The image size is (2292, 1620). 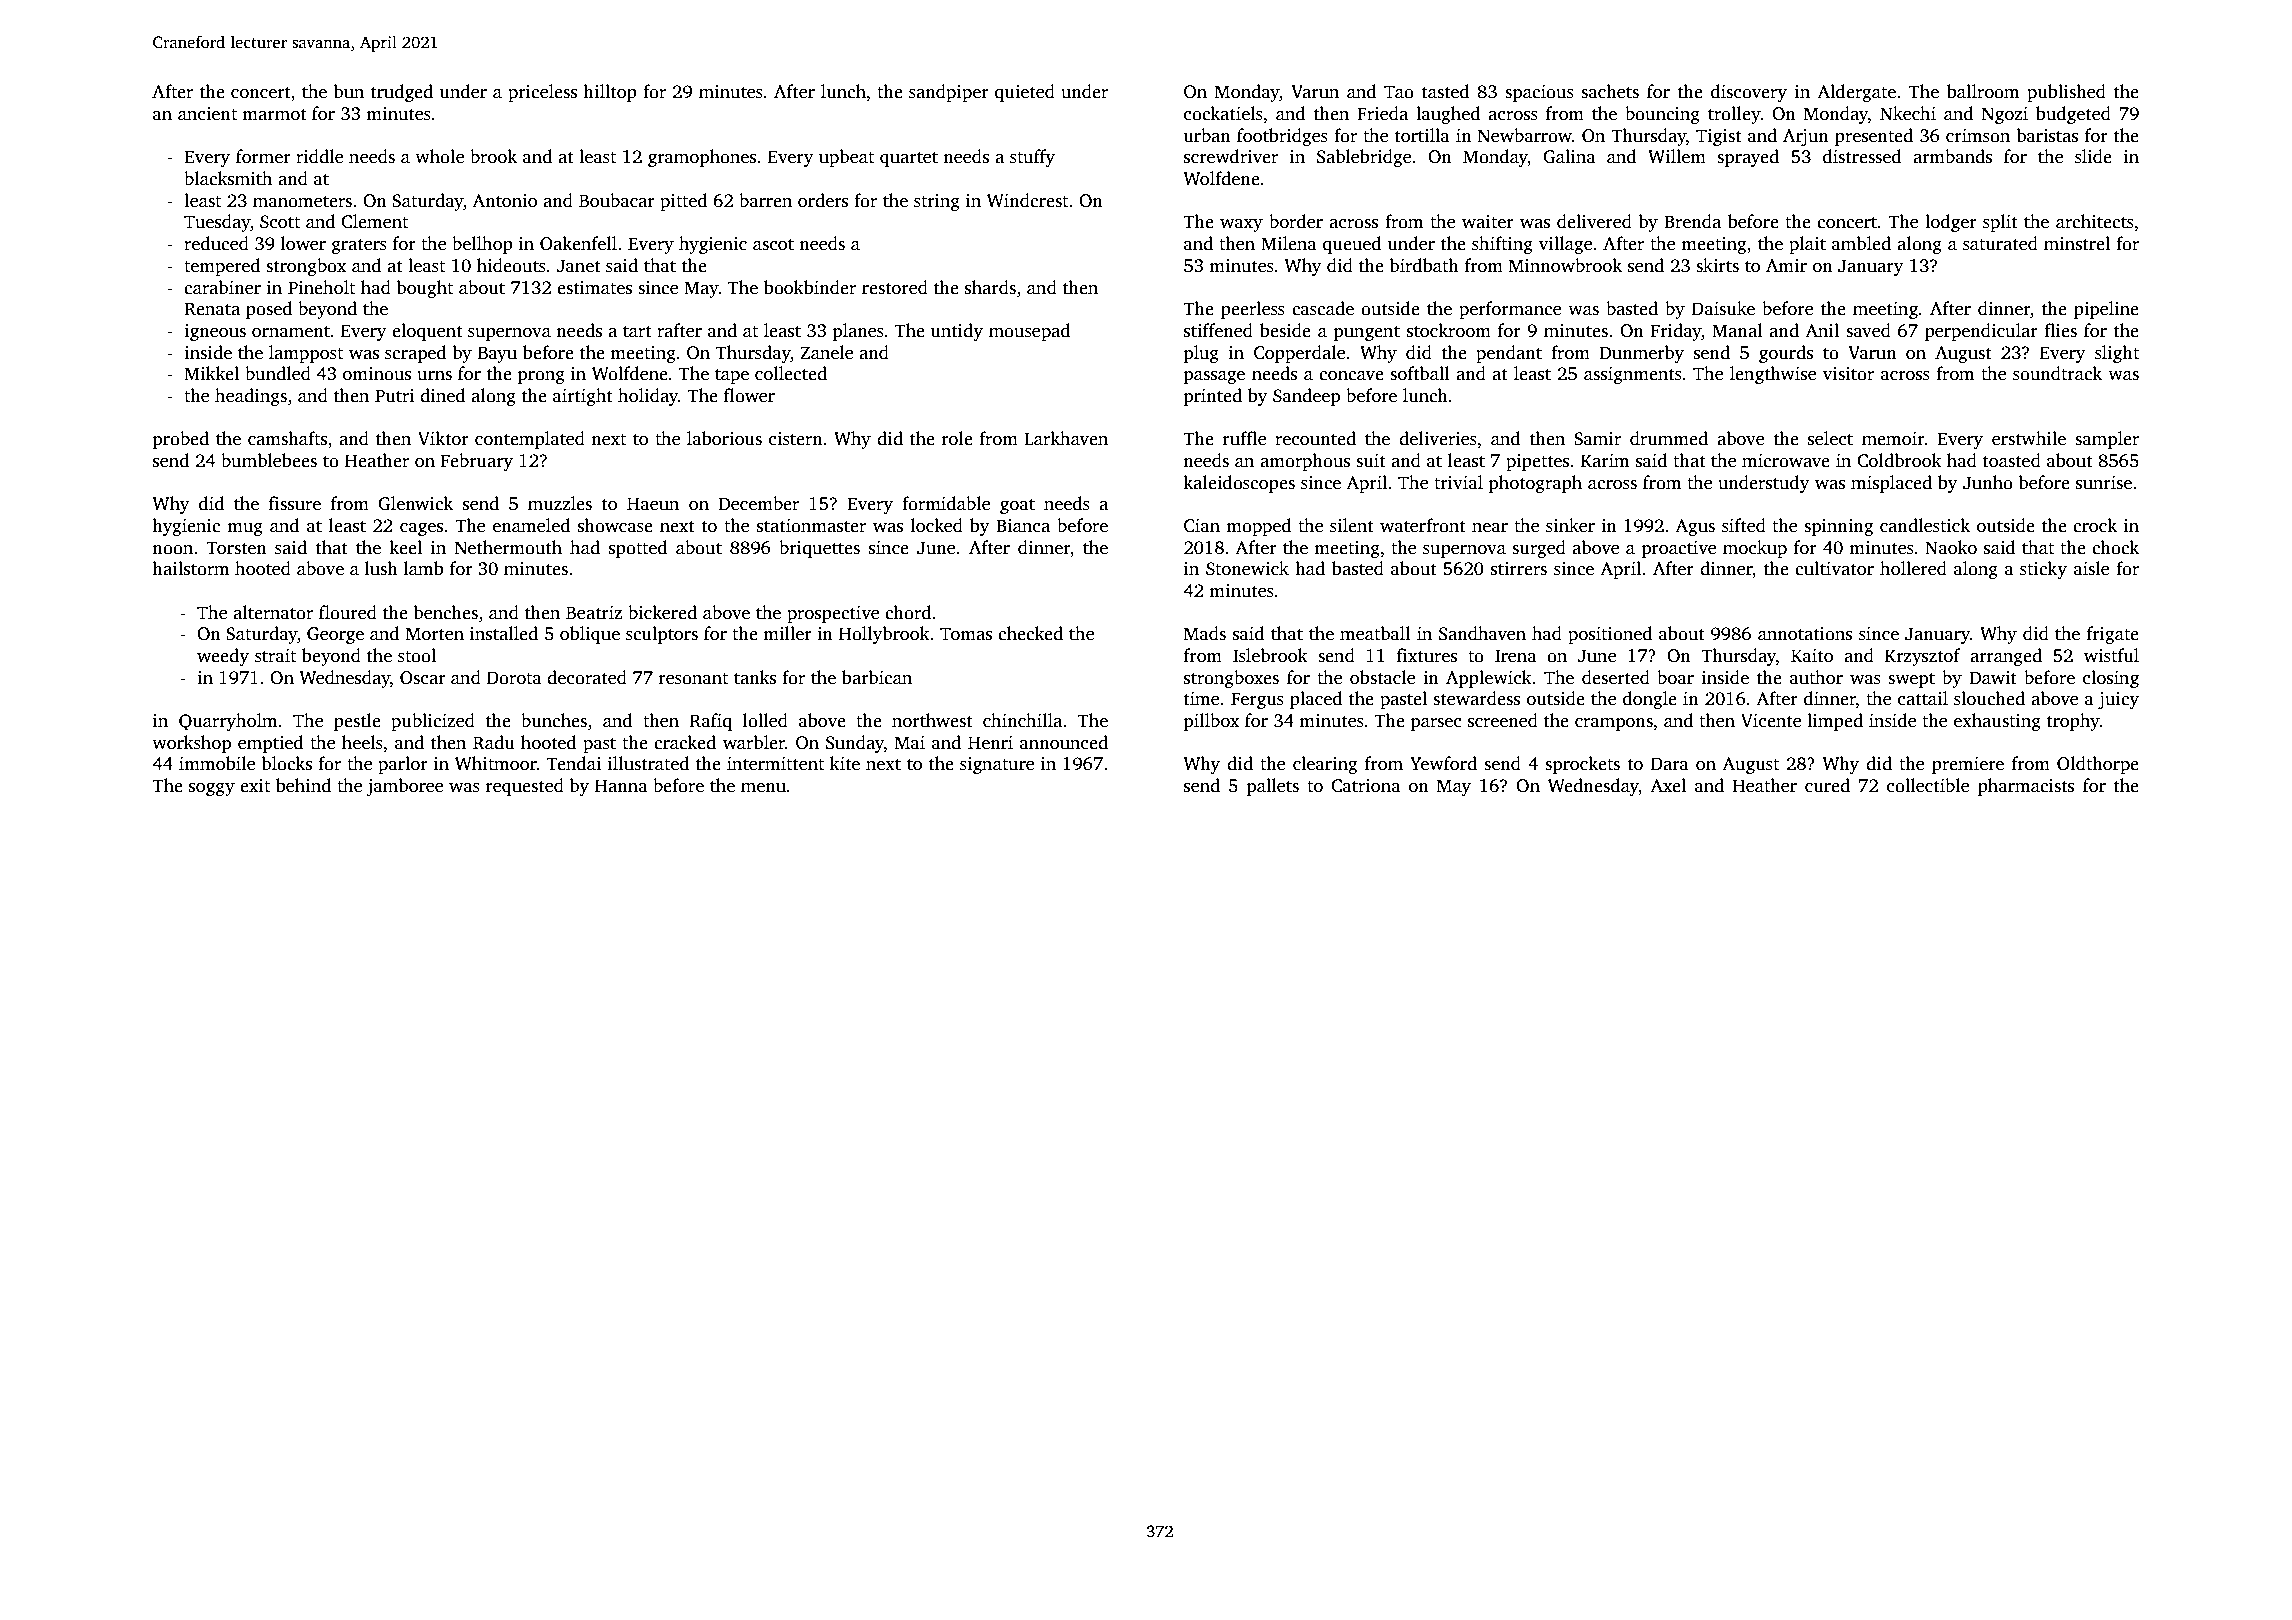 What do you see at coordinates (1610, 91) in the screenshot?
I see `sachets` at bounding box center [1610, 91].
